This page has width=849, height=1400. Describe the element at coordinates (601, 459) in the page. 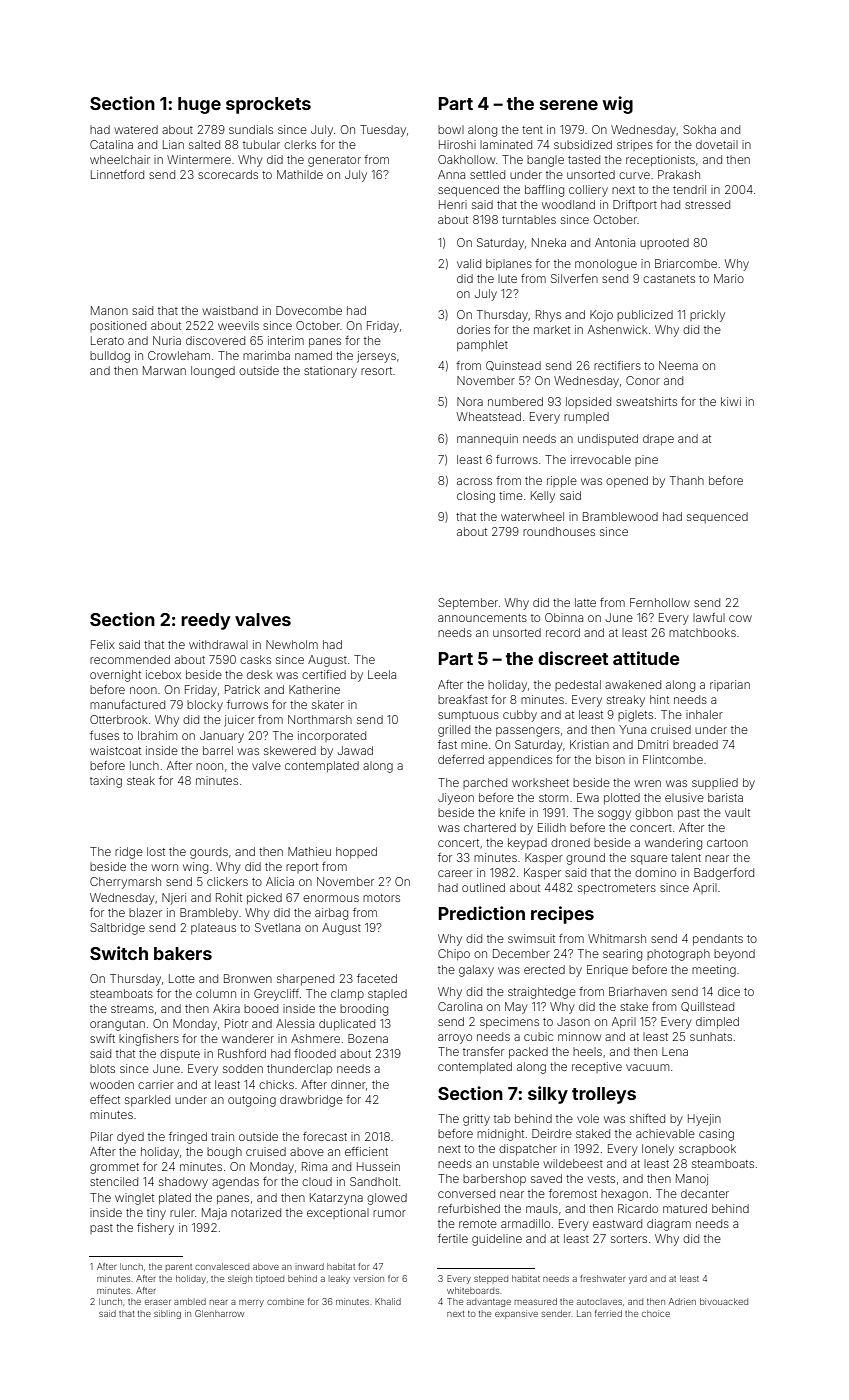

I see `irrevocable` at that location.
